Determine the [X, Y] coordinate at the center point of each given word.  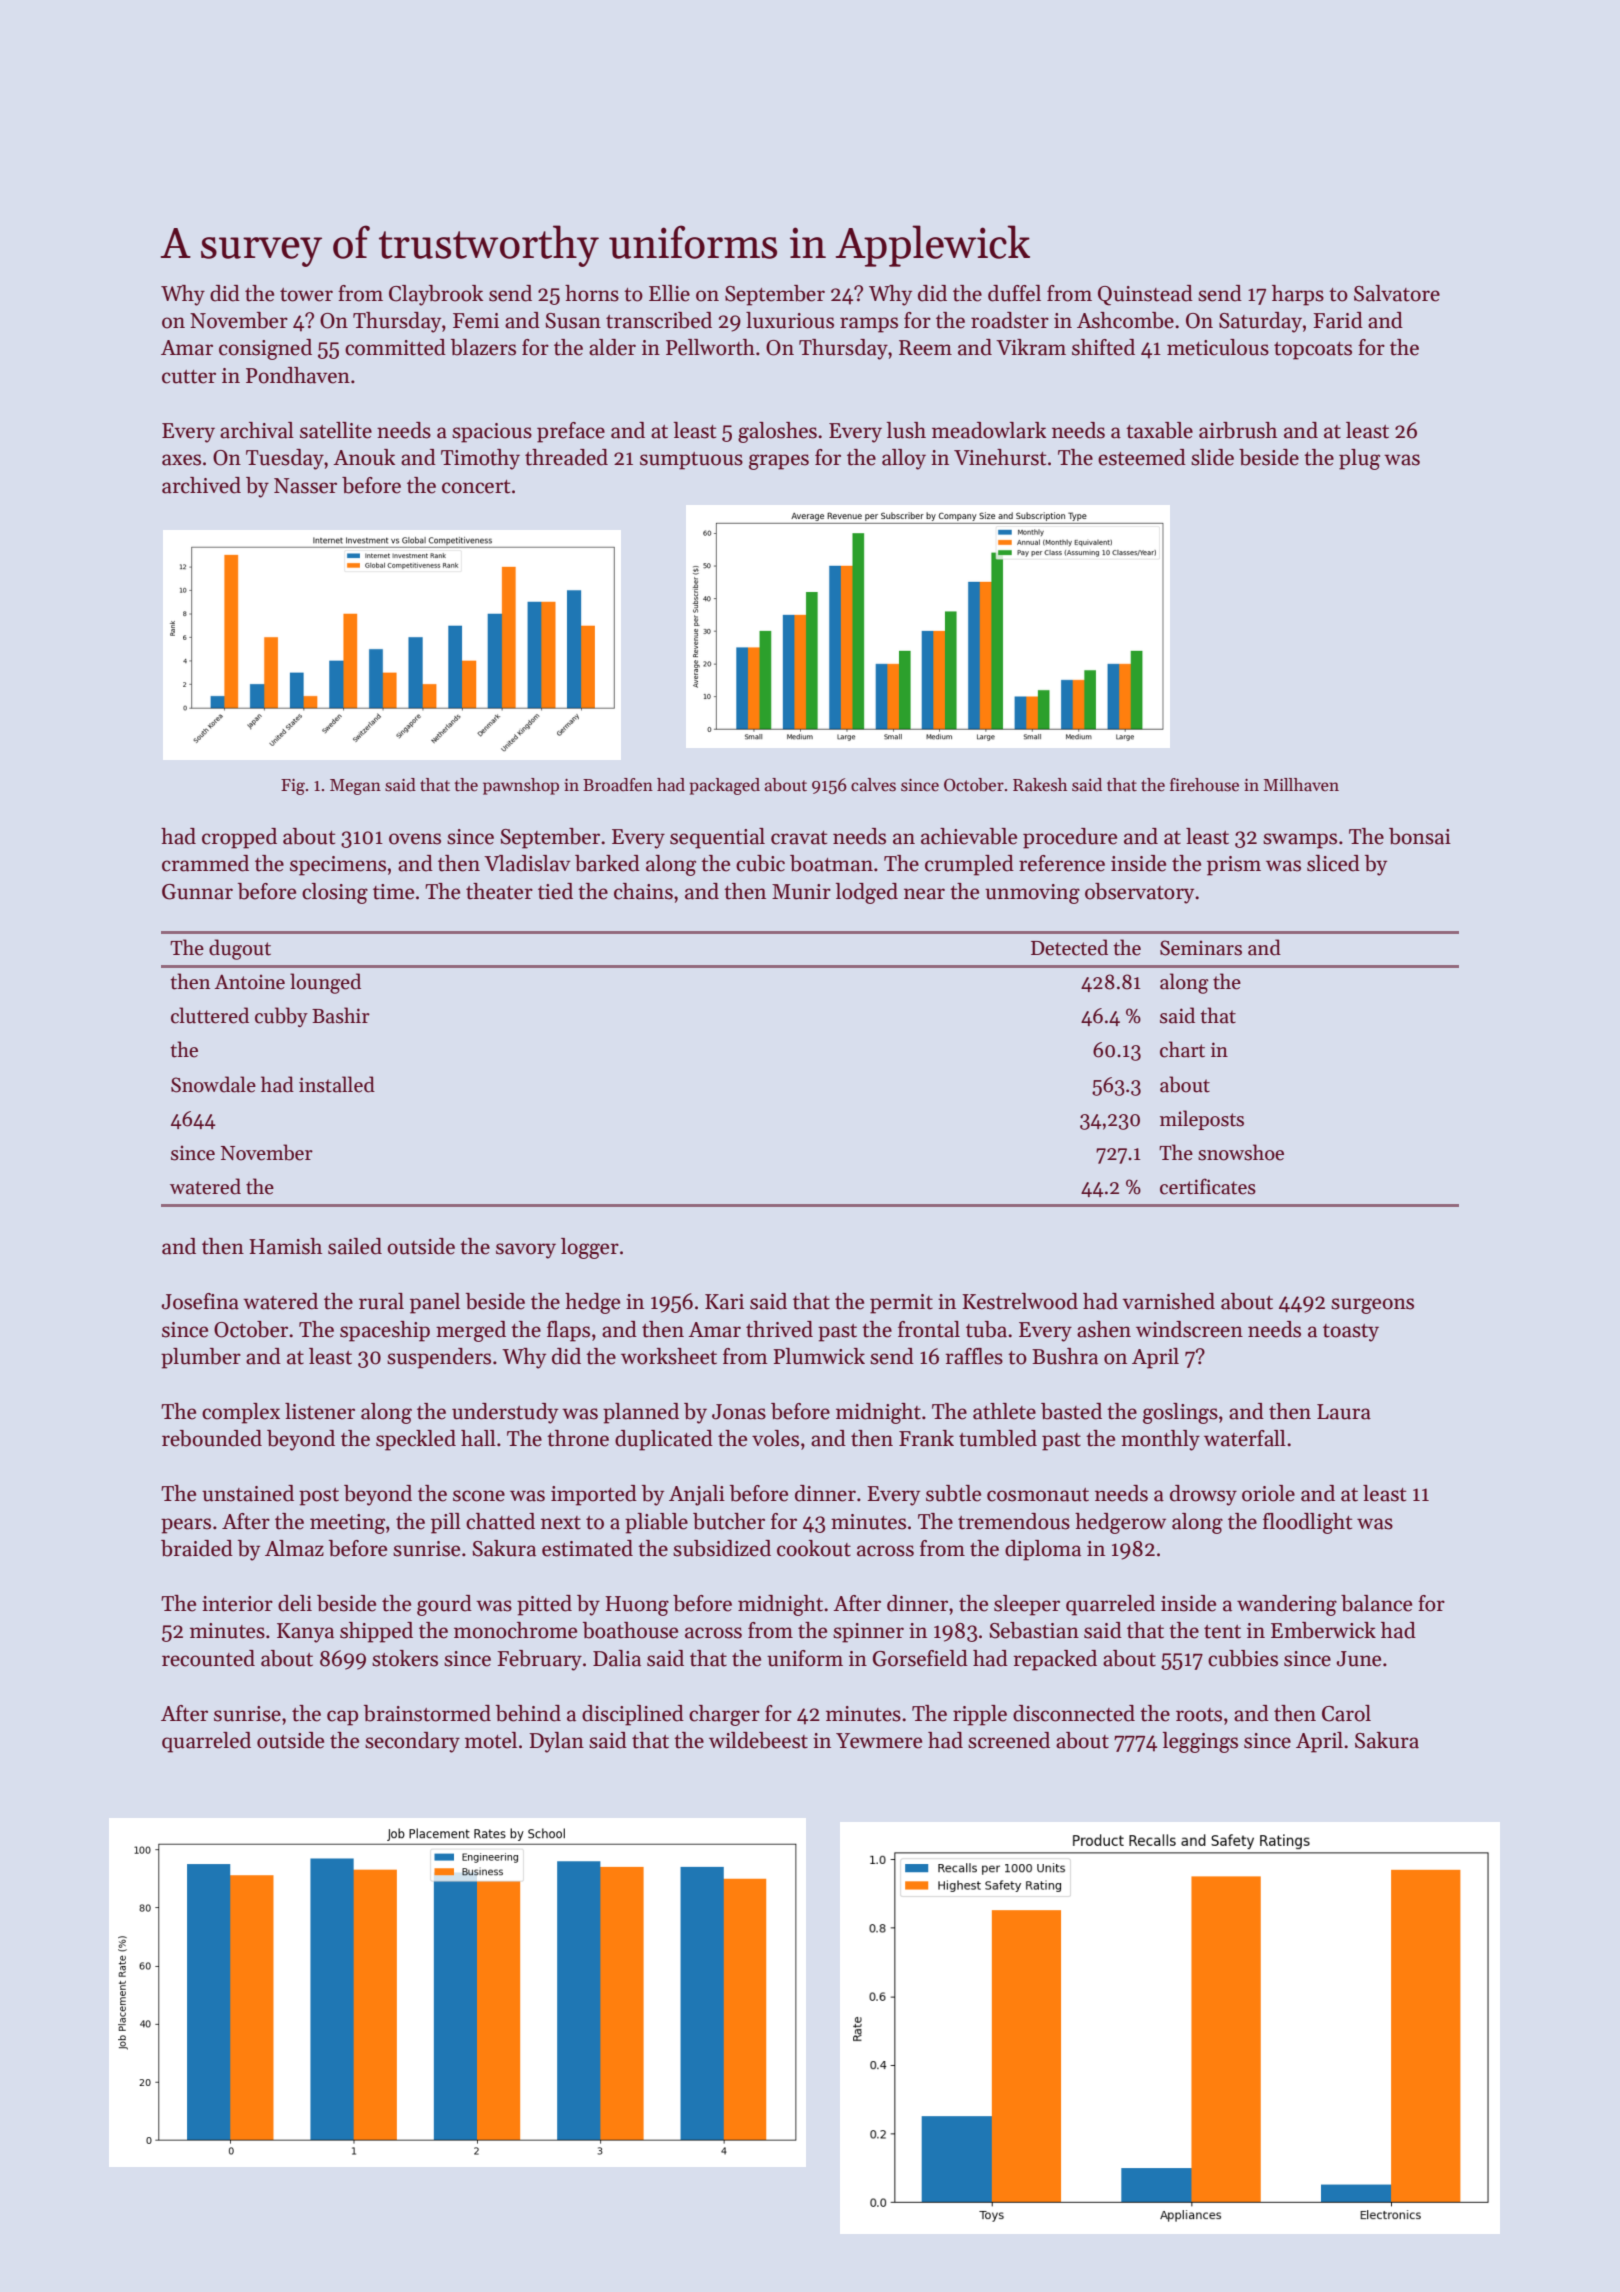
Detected [1069, 947]
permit [901, 1304]
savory [526, 1251]
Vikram [1031, 347]
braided [197, 1548]
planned [641, 1413]
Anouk [364, 457]
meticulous [1218, 347]
